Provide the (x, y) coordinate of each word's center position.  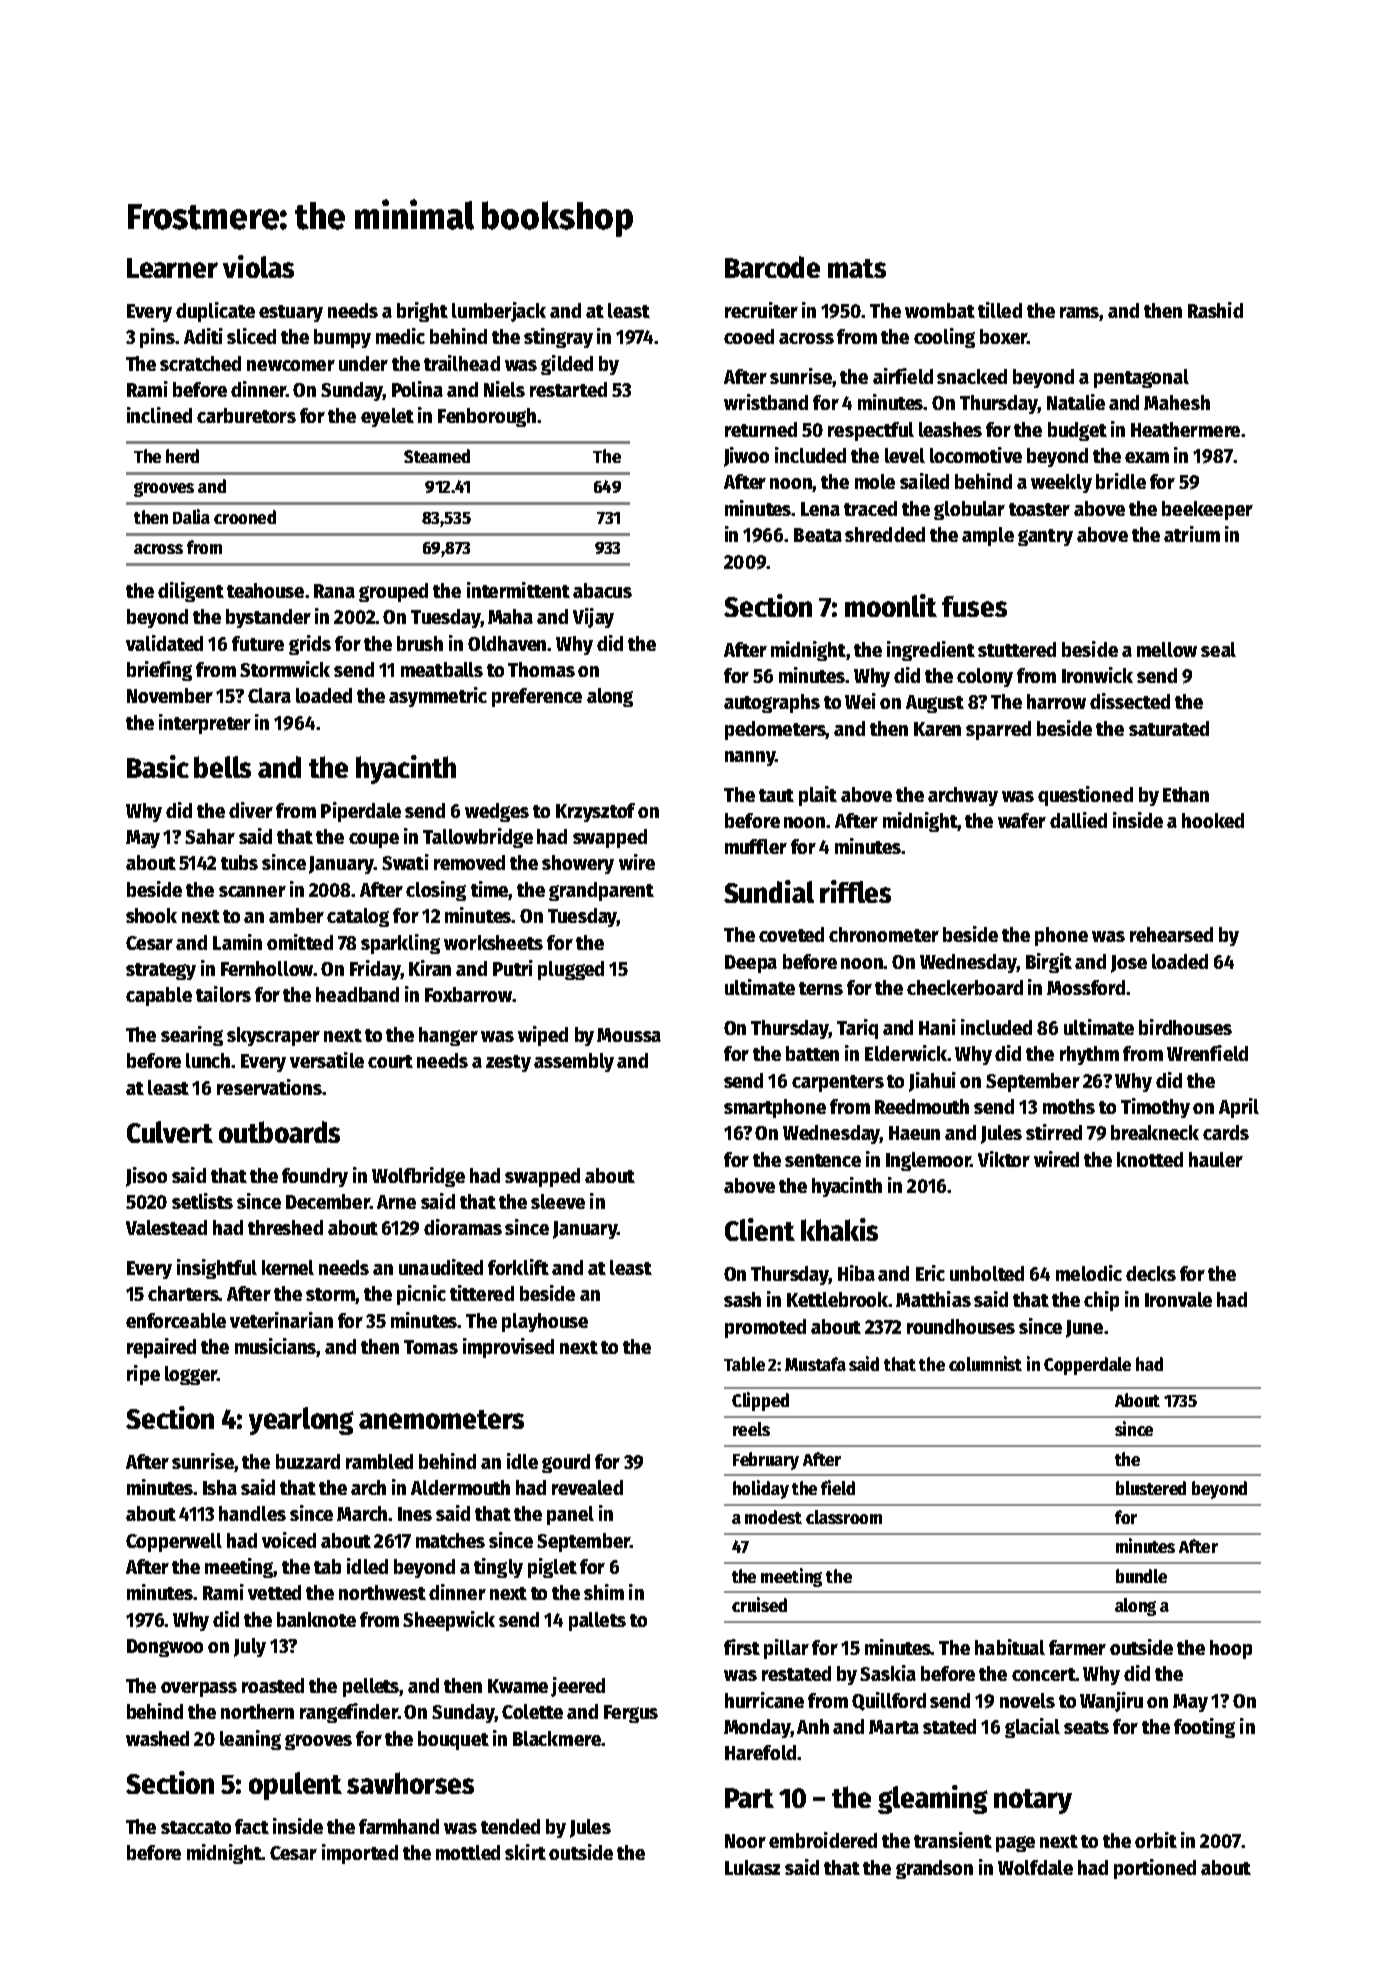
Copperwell (174, 1542)
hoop (1231, 1649)
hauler (1216, 1159)
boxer (1003, 336)
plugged (571, 970)
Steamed (437, 456)
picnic (421, 1295)
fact (252, 1826)
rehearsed (1171, 934)
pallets (597, 1621)
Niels (504, 389)
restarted (568, 389)
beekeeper (1207, 510)
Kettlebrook (837, 1299)
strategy (161, 971)
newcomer (291, 365)
